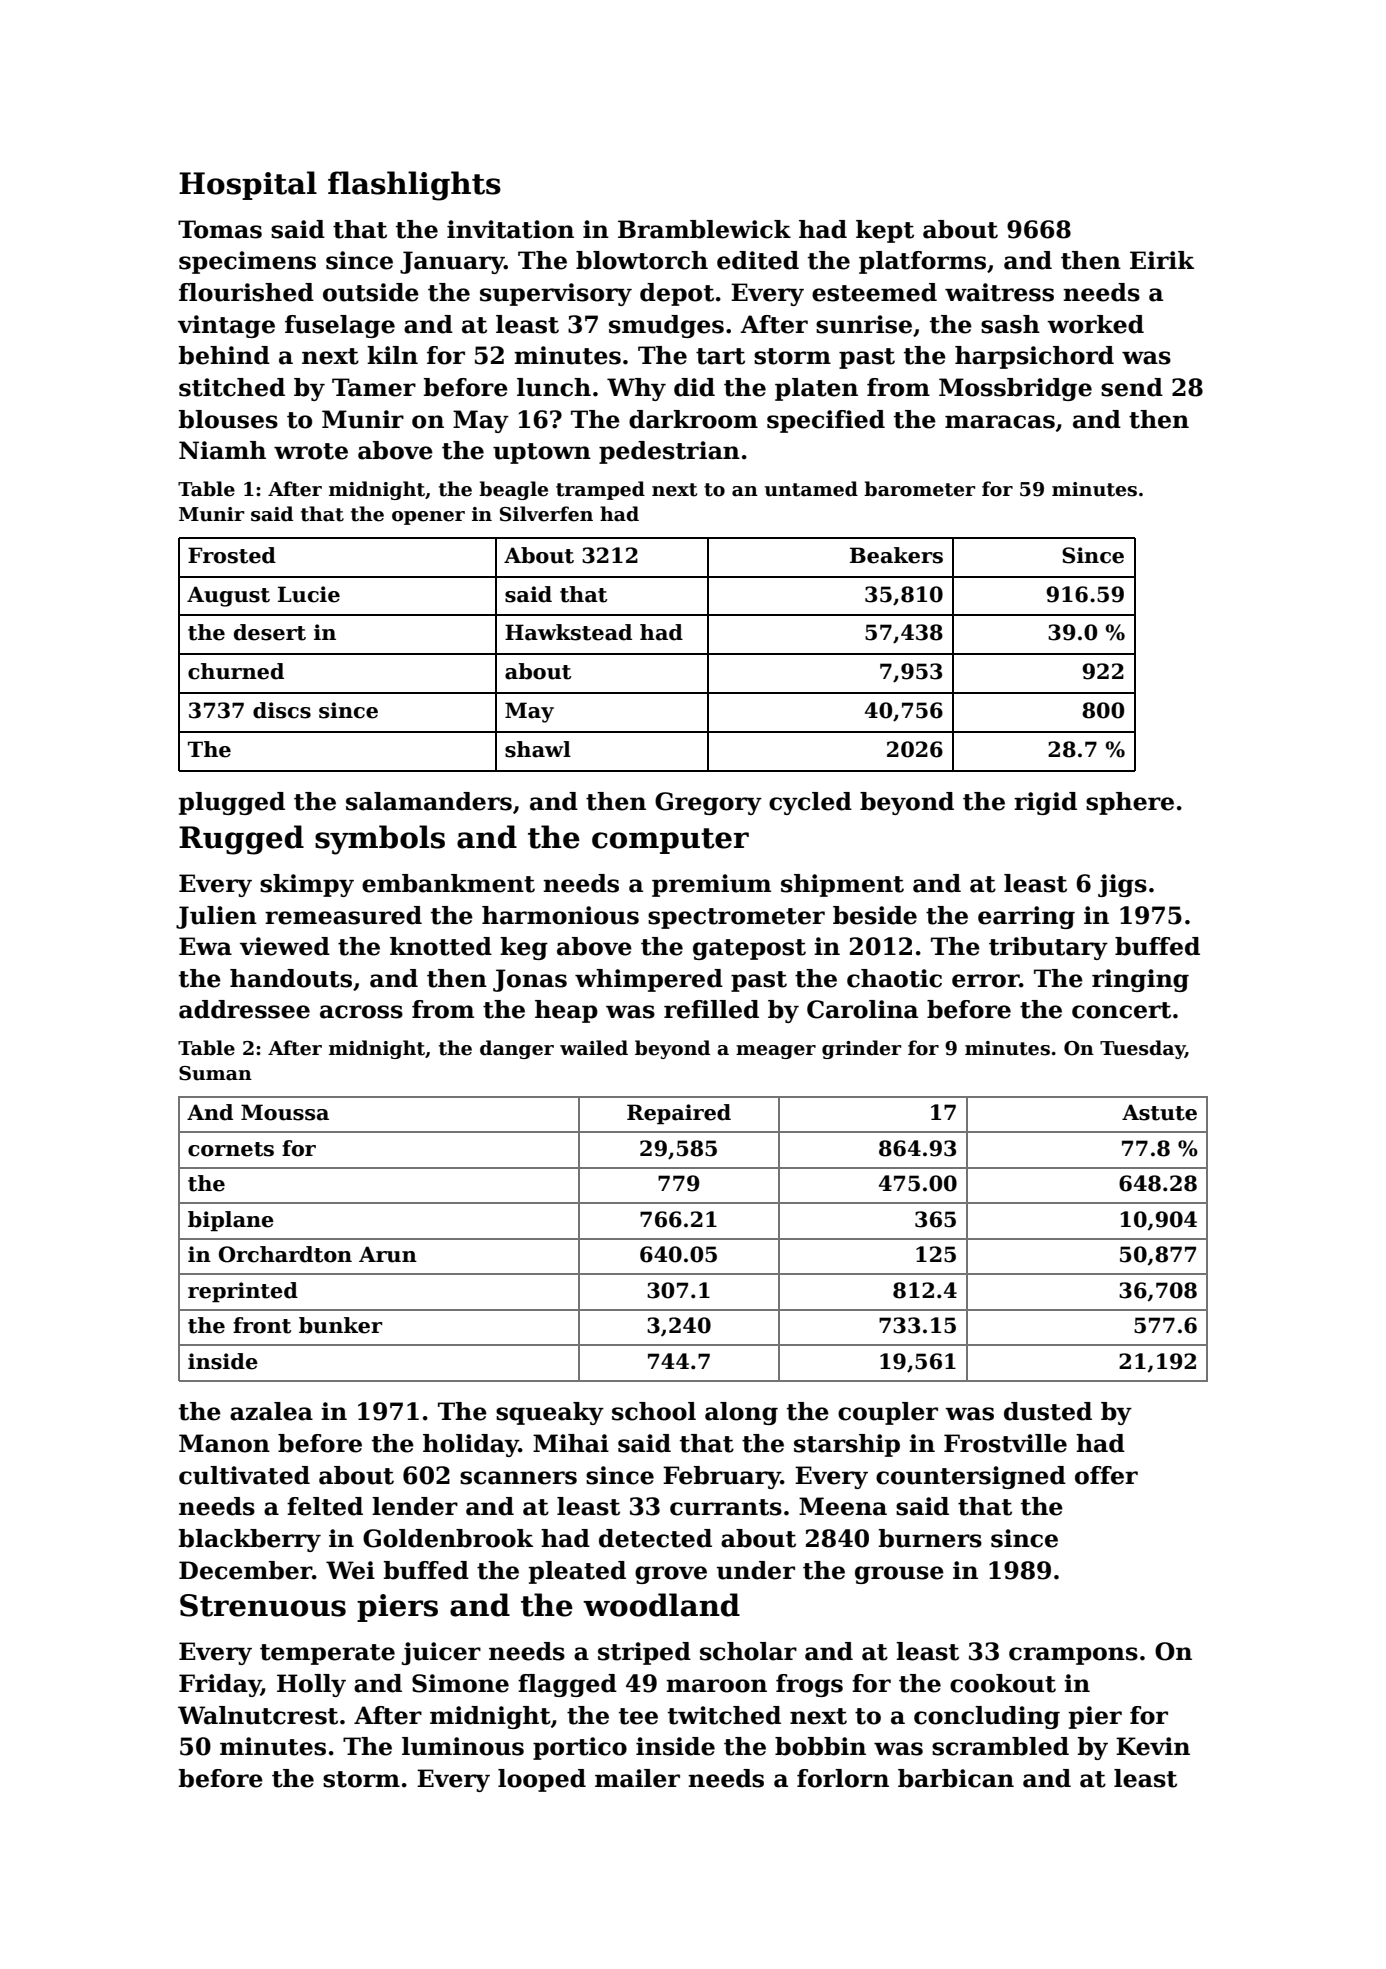 This screenshot has height=1969, width=1386. I want to click on forlorn, so click(843, 1778).
